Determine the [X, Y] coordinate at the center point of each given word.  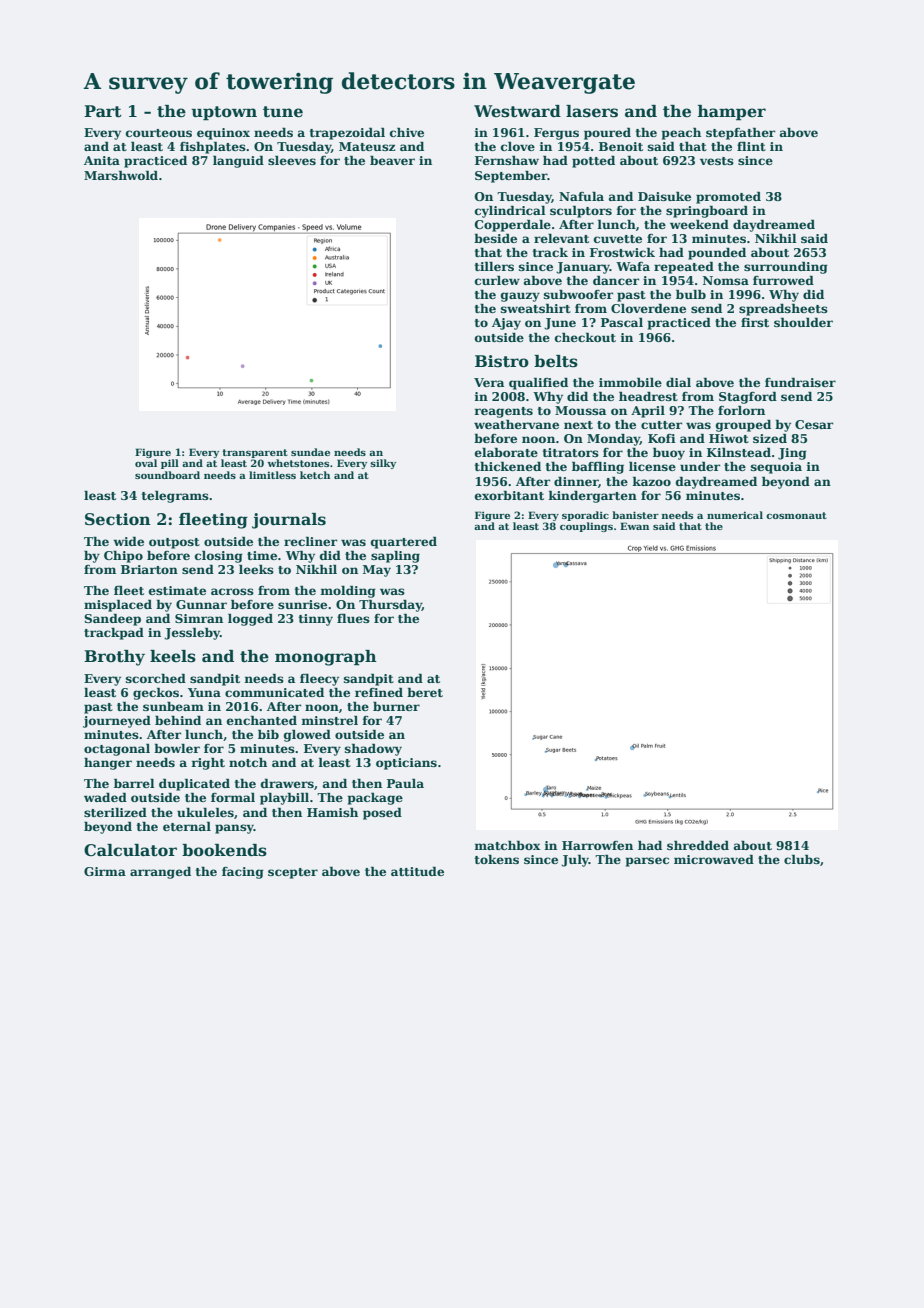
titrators [571, 452]
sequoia [776, 468]
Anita [102, 160]
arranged [160, 872]
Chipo [123, 557]
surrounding [786, 267]
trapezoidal [347, 133]
